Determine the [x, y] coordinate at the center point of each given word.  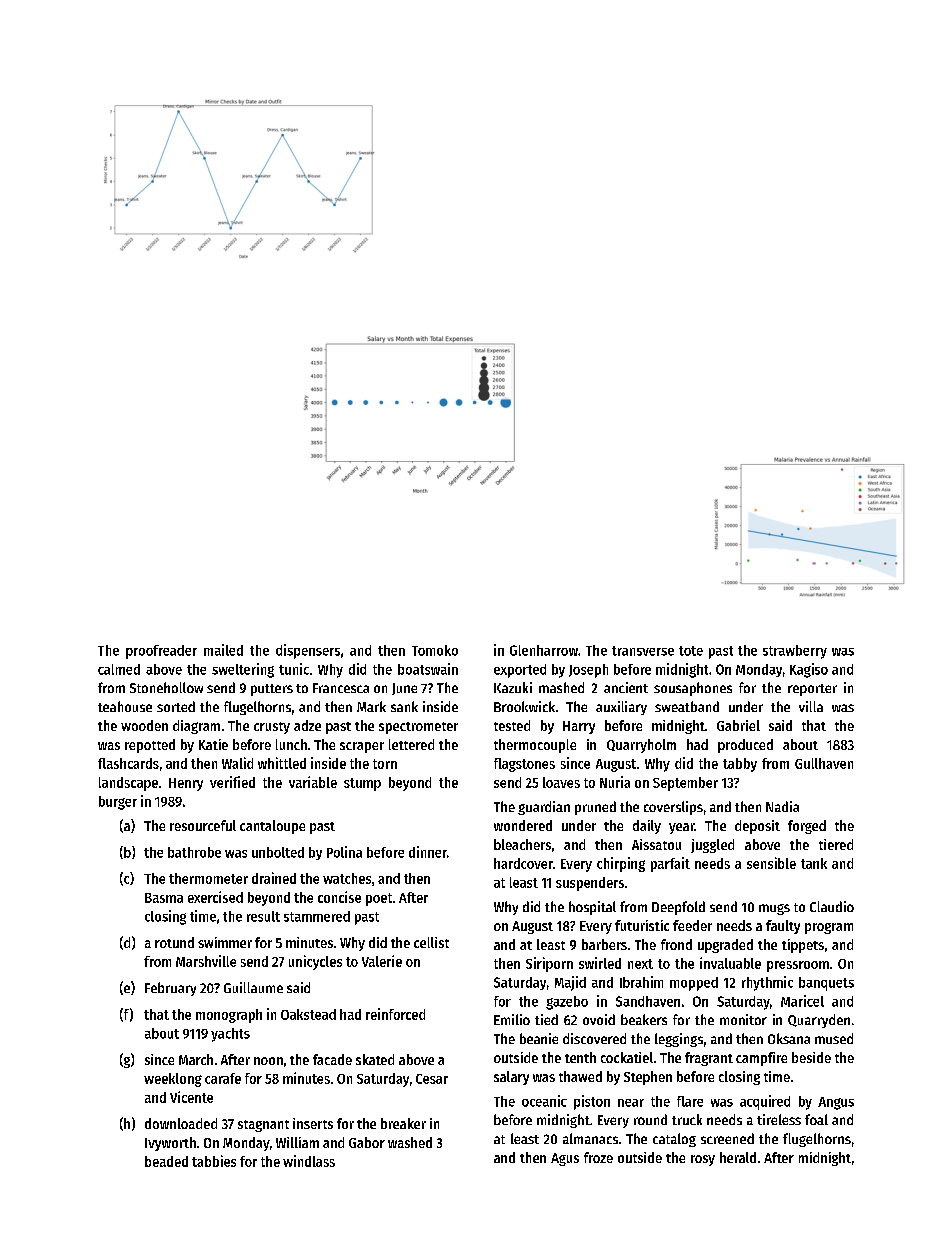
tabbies [214, 1161]
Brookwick [524, 706]
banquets [826, 984]
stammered [317, 916]
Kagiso [809, 670]
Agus [565, 1159]
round [650, 1119]
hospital [592, 908]
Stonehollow [166, 687]
